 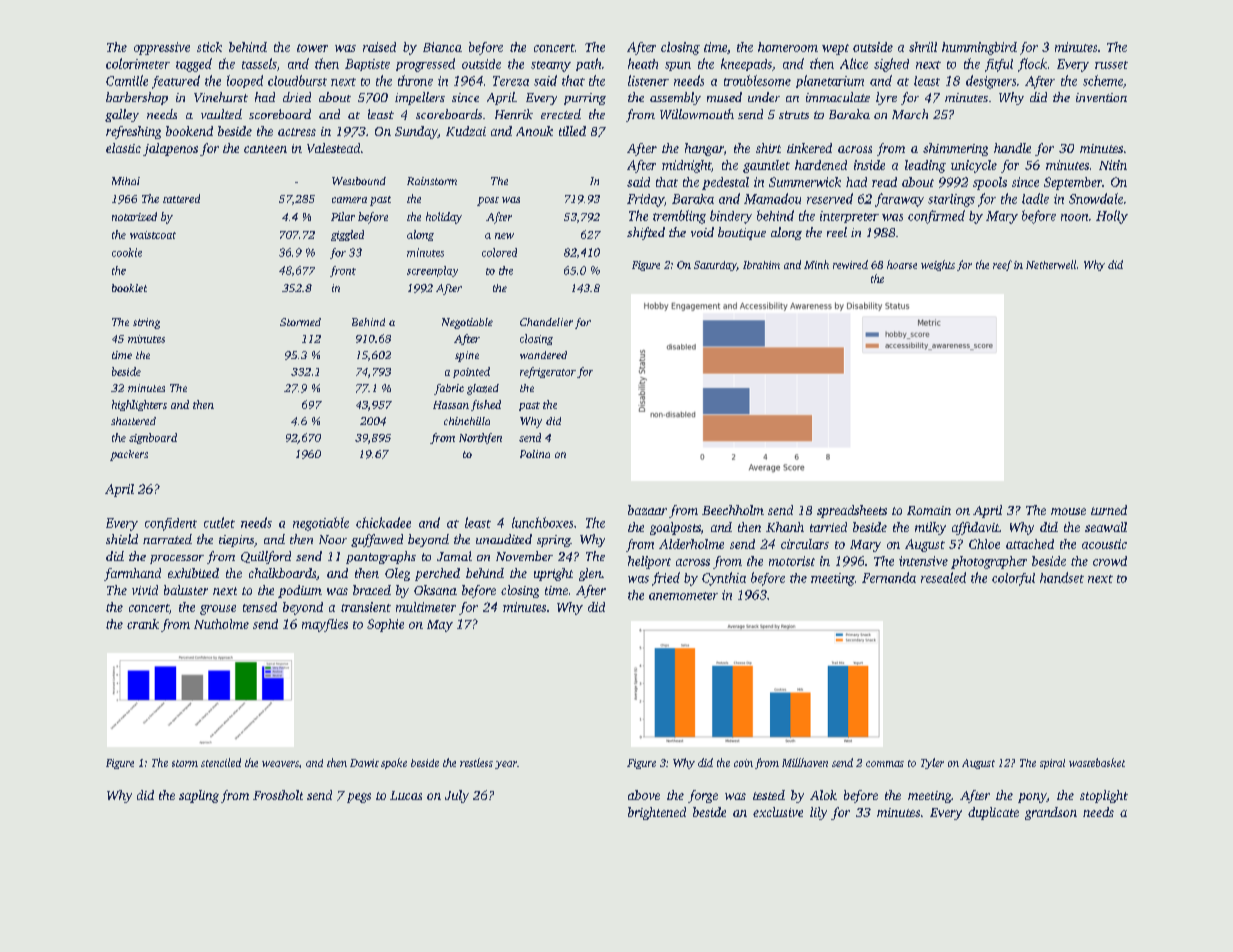 What do you see at coordinates (929, 510) in the screenshot?
I see `Romain` at bounding box center [929, 510].
